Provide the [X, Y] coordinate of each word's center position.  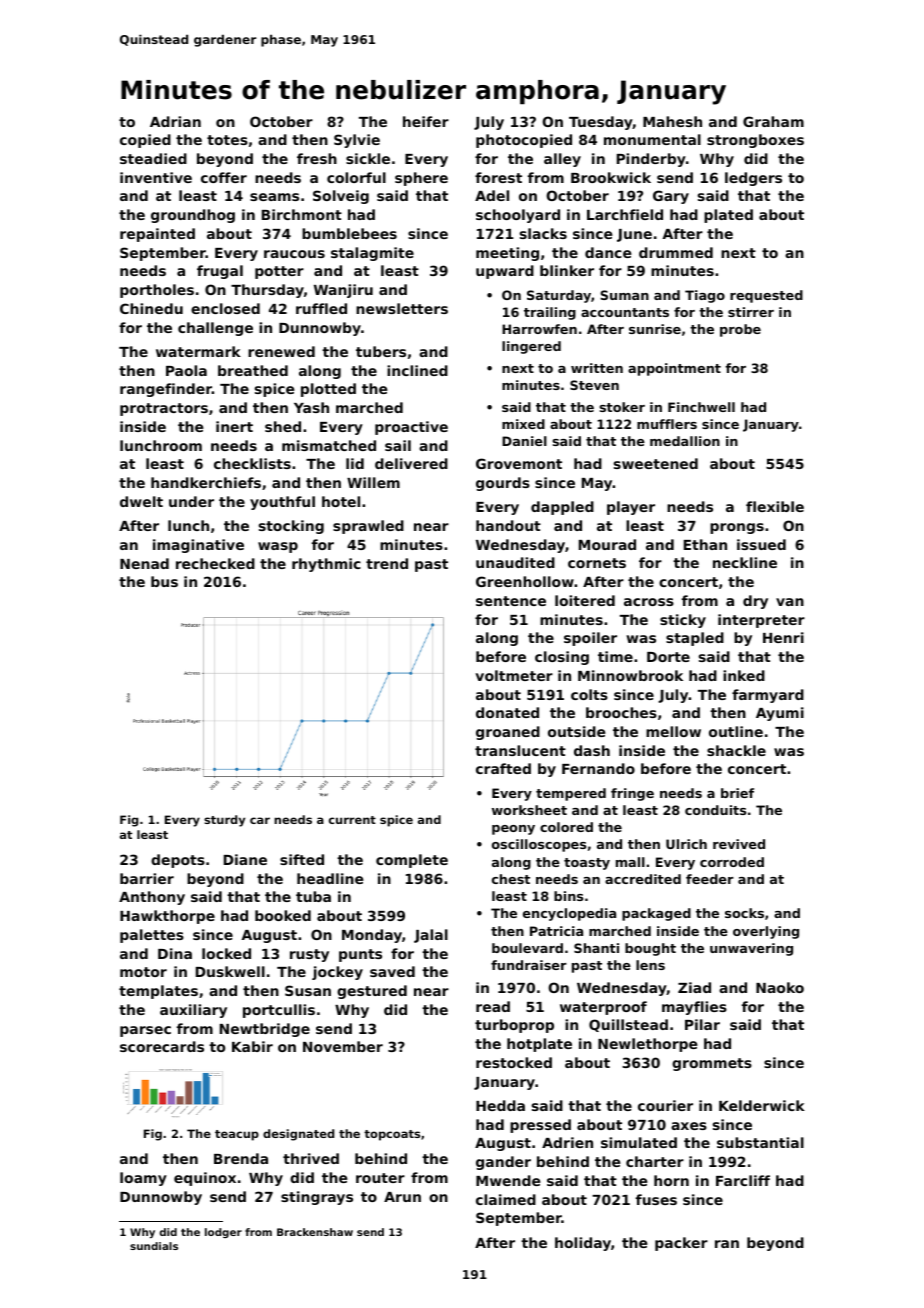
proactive [411, 428]
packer [681, 1244]
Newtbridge [265, 1030]
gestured [372, 992]
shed [283, 426]
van [790, 602]
